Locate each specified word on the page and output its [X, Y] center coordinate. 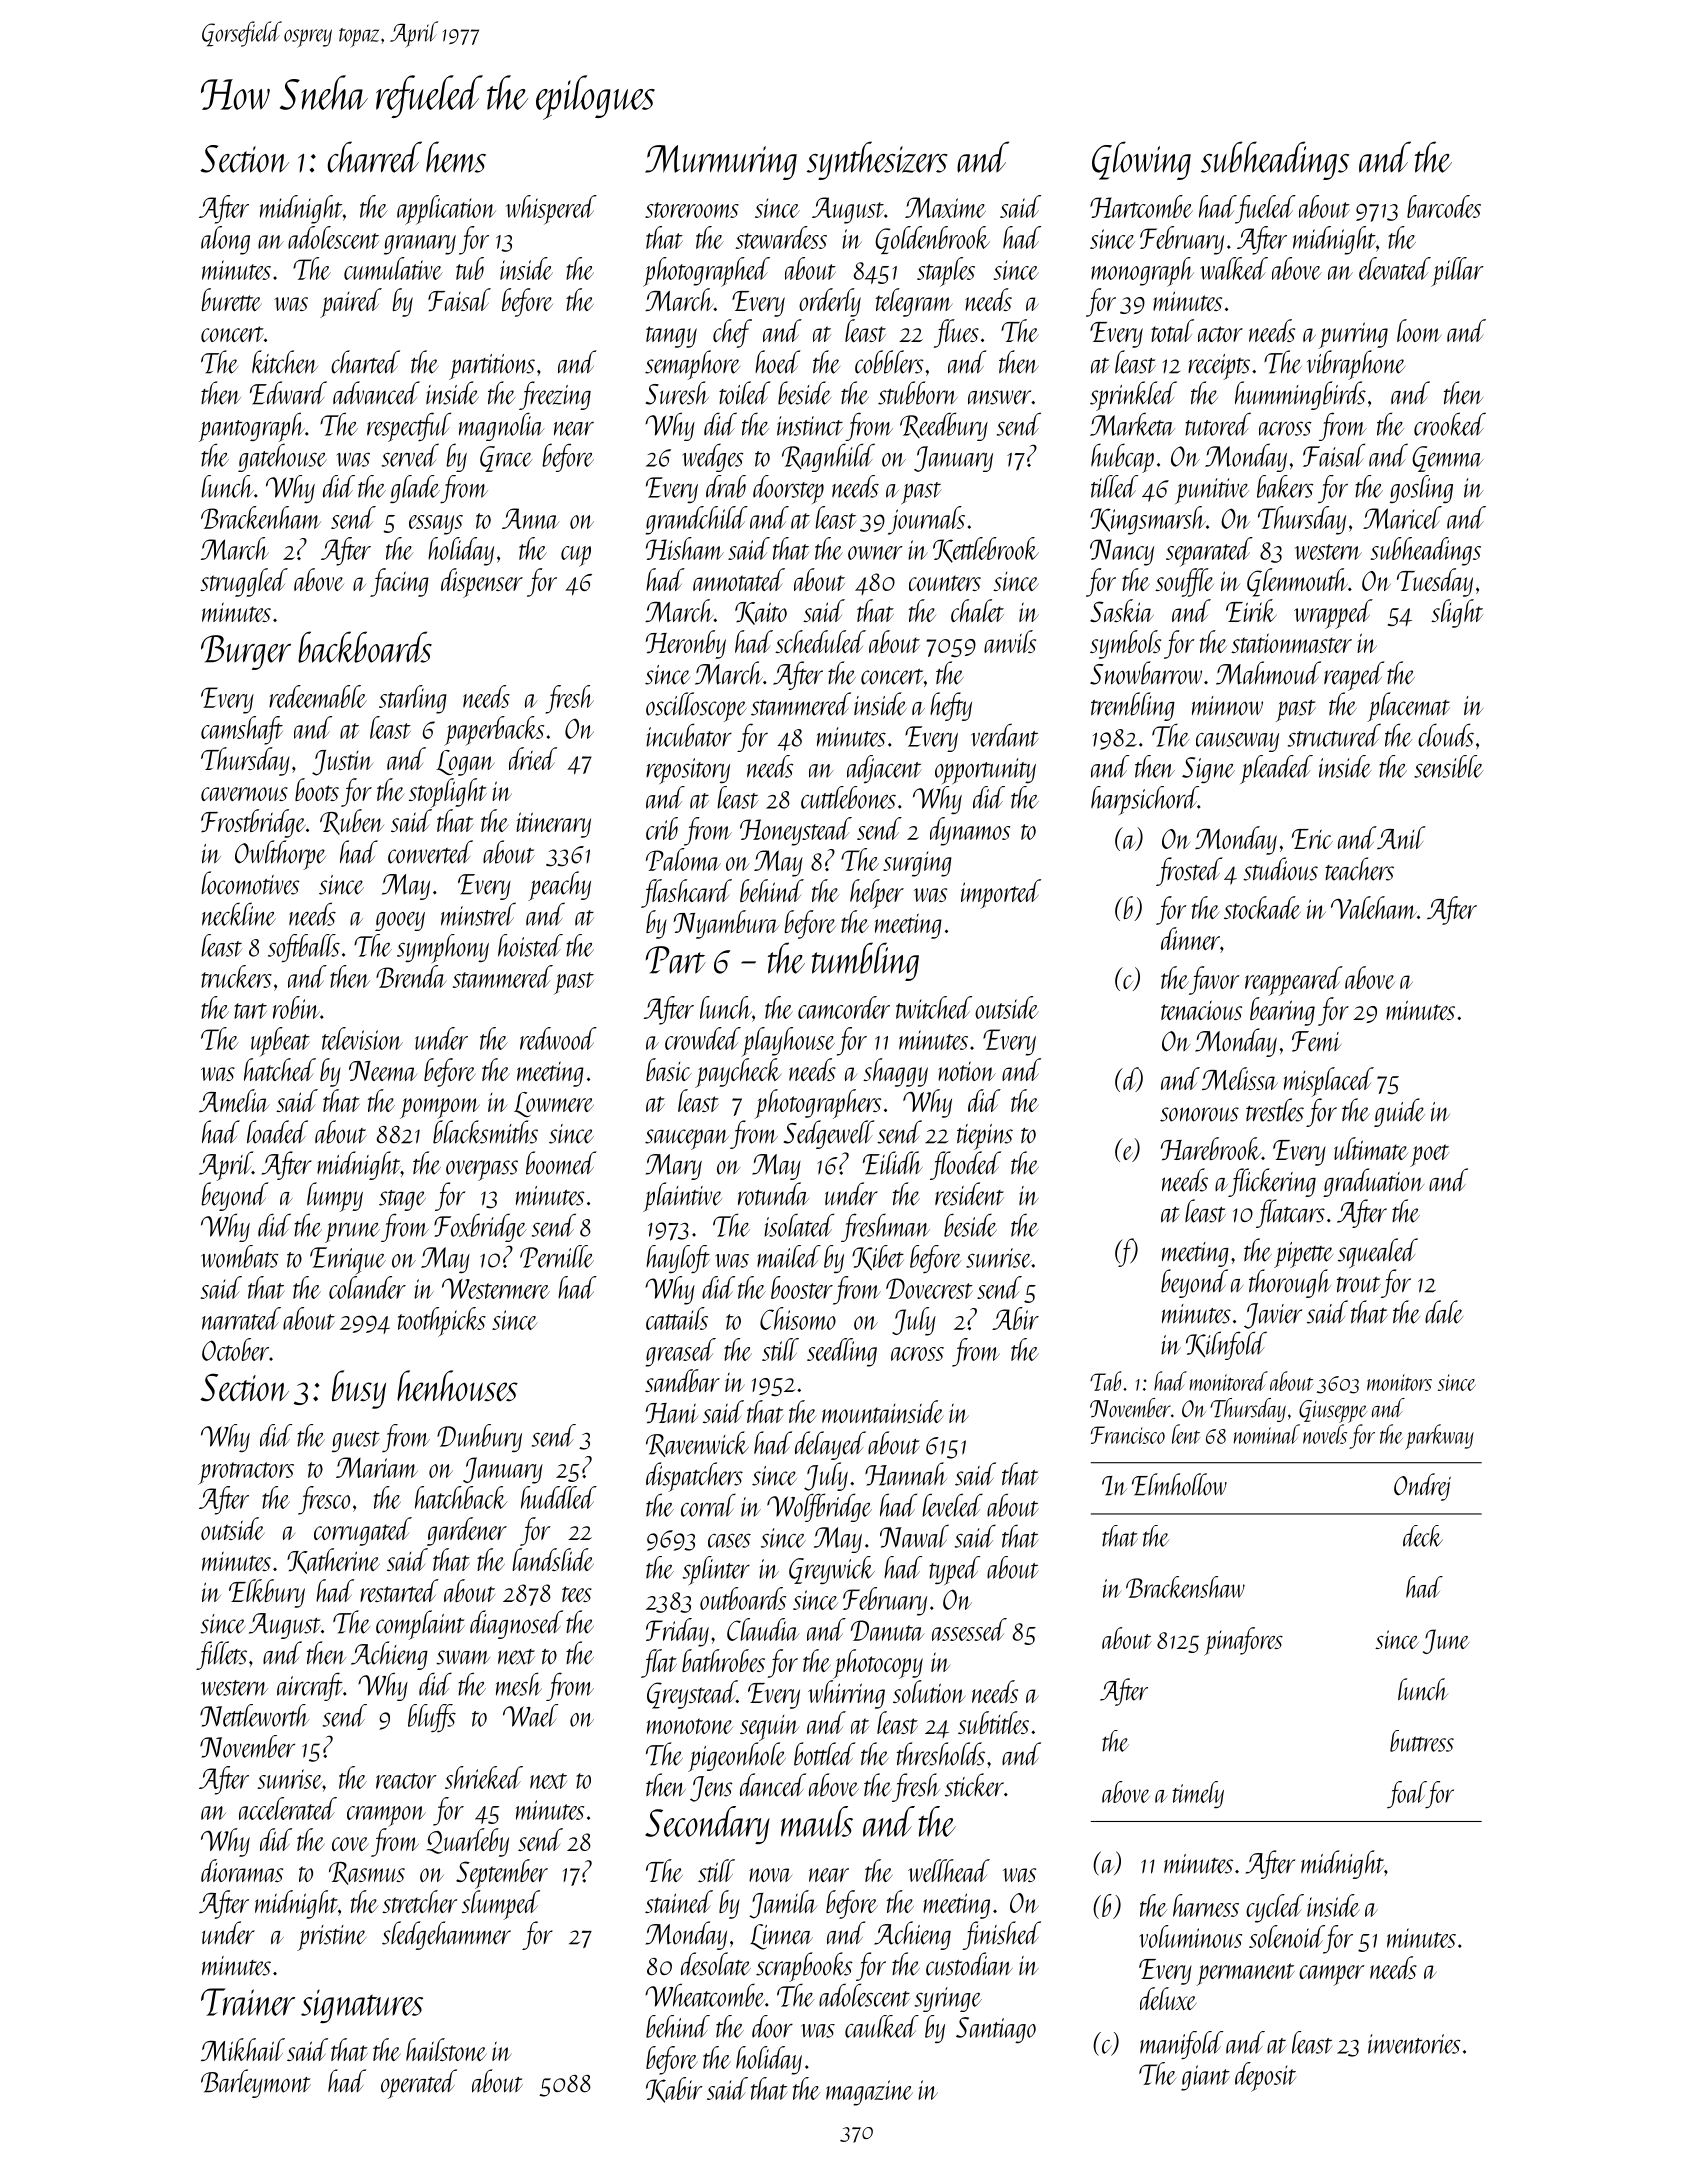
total [1172, 330]
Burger [246, 652]
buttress [1422, 1741]
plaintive [682, 1197]
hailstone [446, 2049]
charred [374, 157]
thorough [1290, 1283]
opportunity [985, 771]
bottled [825, 1754]
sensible [1449, 766]
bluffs [432, 1718]
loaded [277, 1132]
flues [956, 333]
